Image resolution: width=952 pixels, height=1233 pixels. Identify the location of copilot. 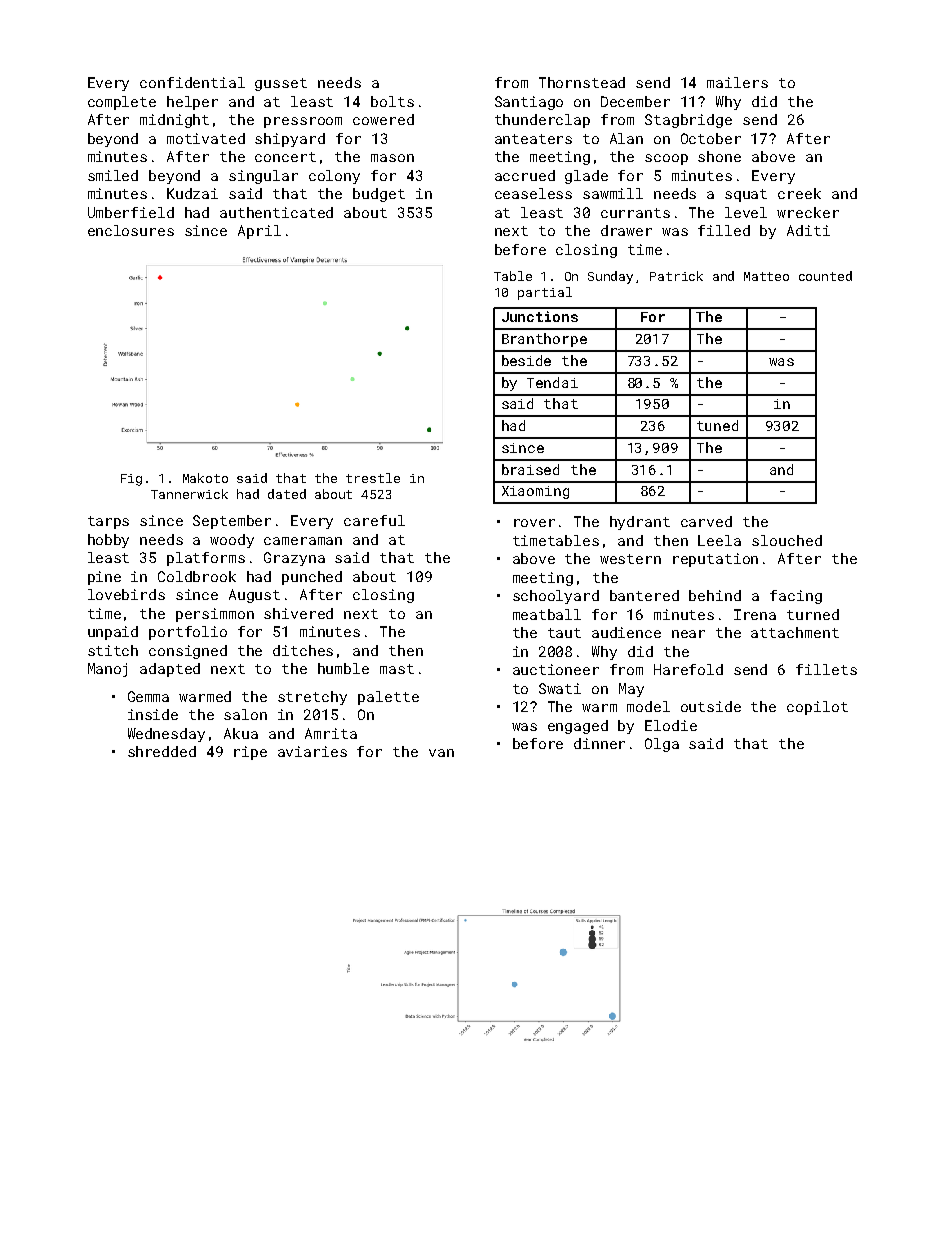
(817, 708).
